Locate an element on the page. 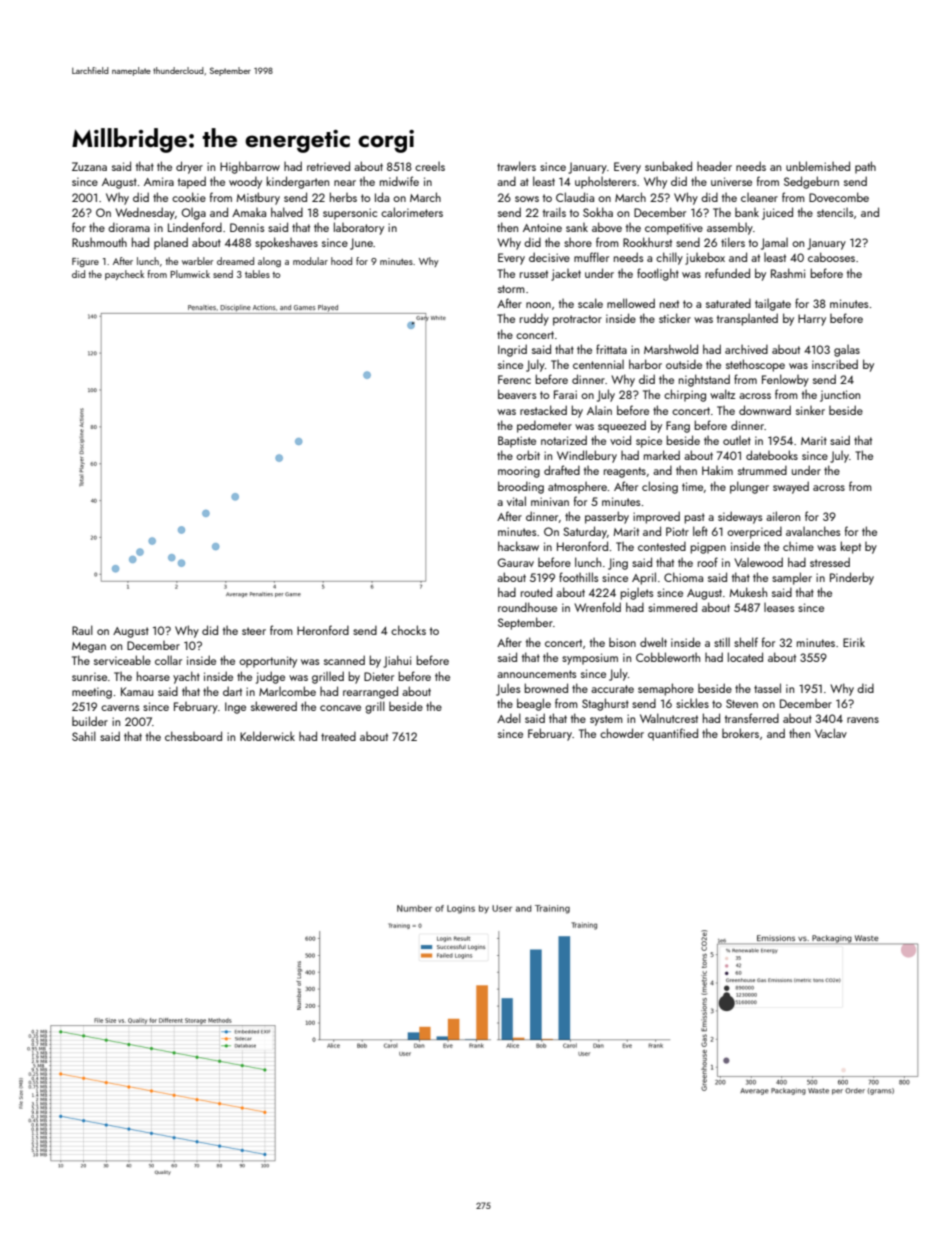 This page has width=952, height=1233. paycheck is located at coordinates (124, 275).
